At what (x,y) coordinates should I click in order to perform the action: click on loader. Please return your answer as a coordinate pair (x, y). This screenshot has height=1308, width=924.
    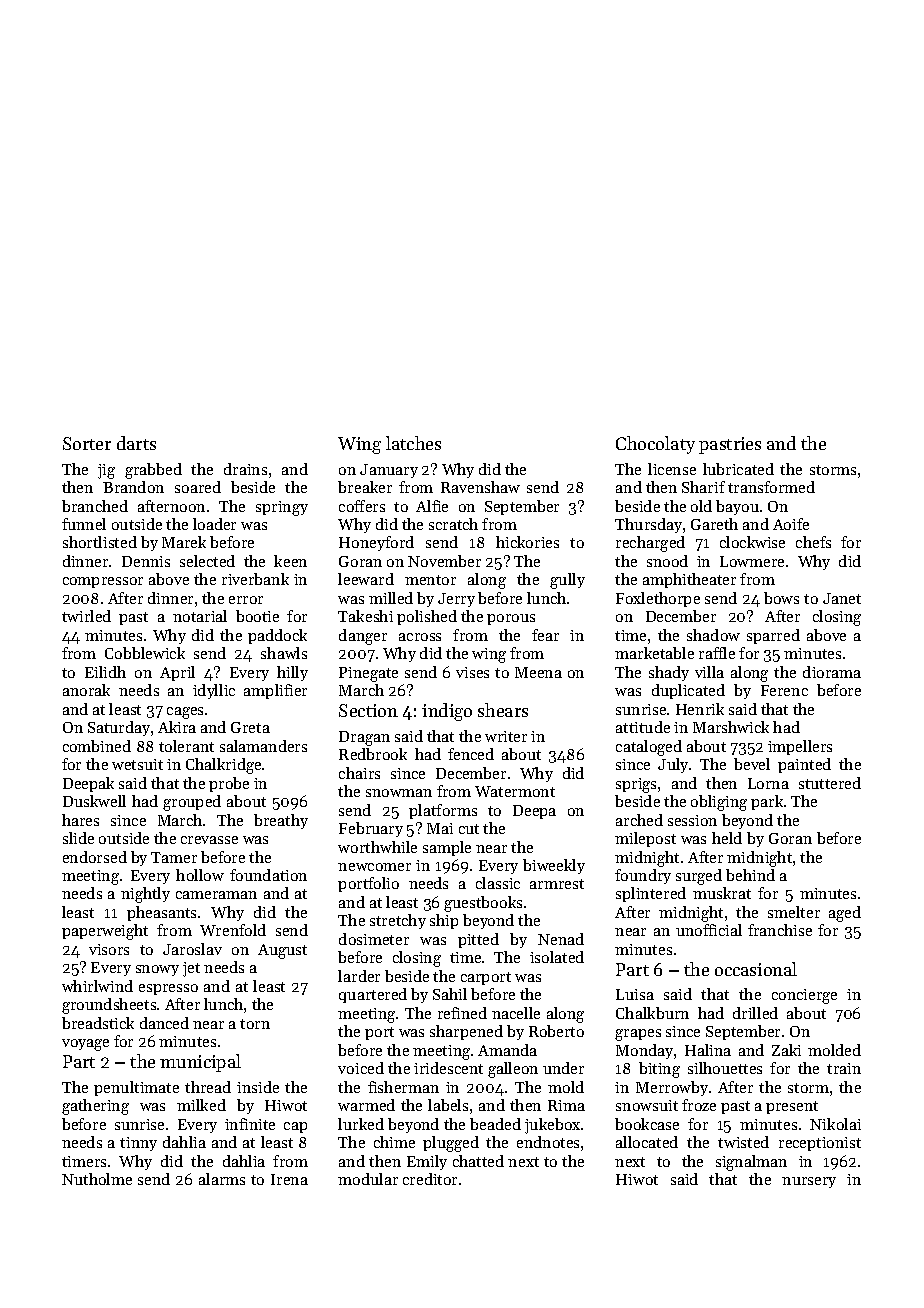
    Looking at the image, I should click on (214, 524).
